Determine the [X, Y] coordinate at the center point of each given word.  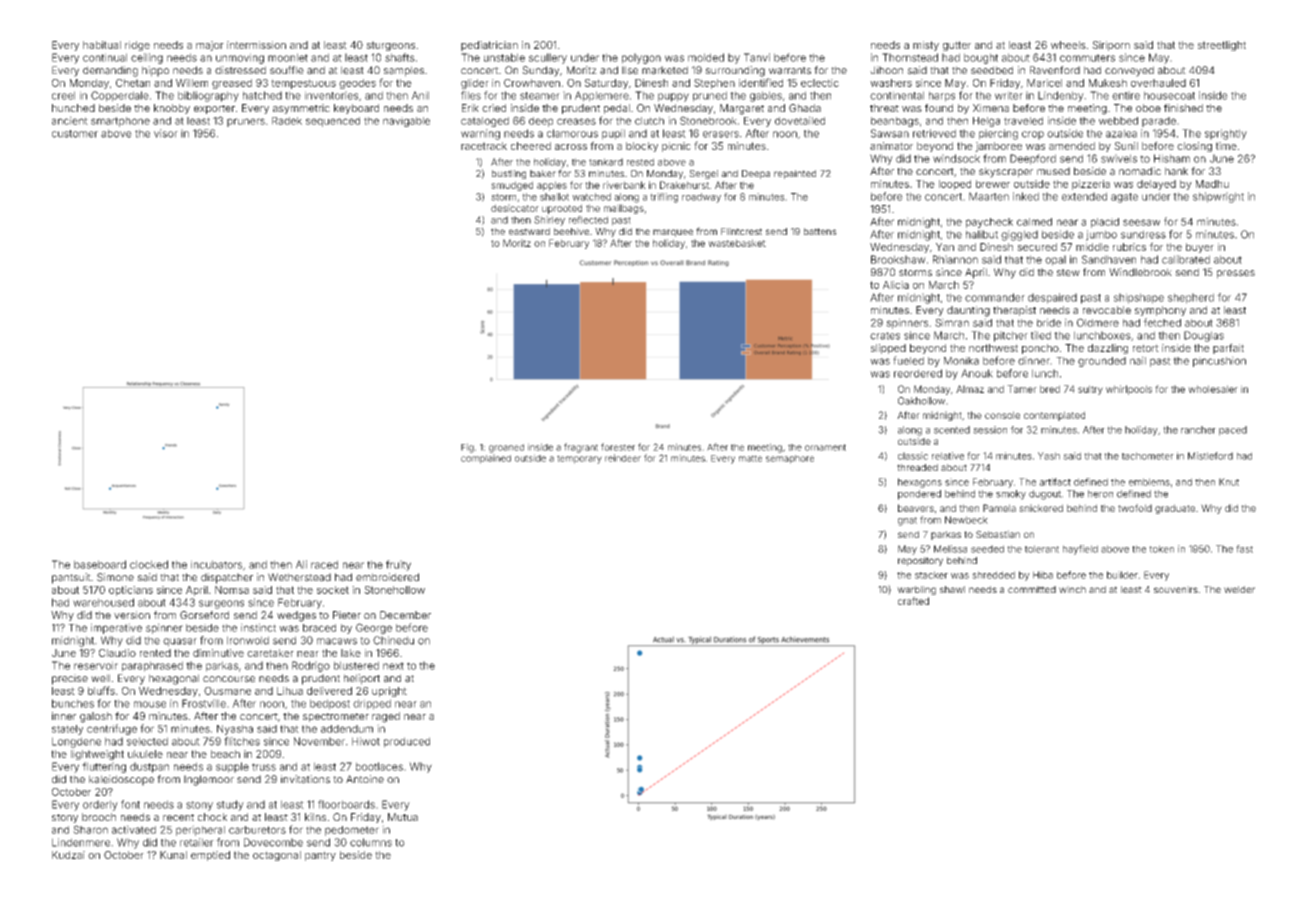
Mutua [403, 817]
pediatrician [489, 46]
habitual [102, 45]
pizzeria [1091, 185]
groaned [506, 448]
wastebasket [737, 243]
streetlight [1222, 46]
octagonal [277, 856]
